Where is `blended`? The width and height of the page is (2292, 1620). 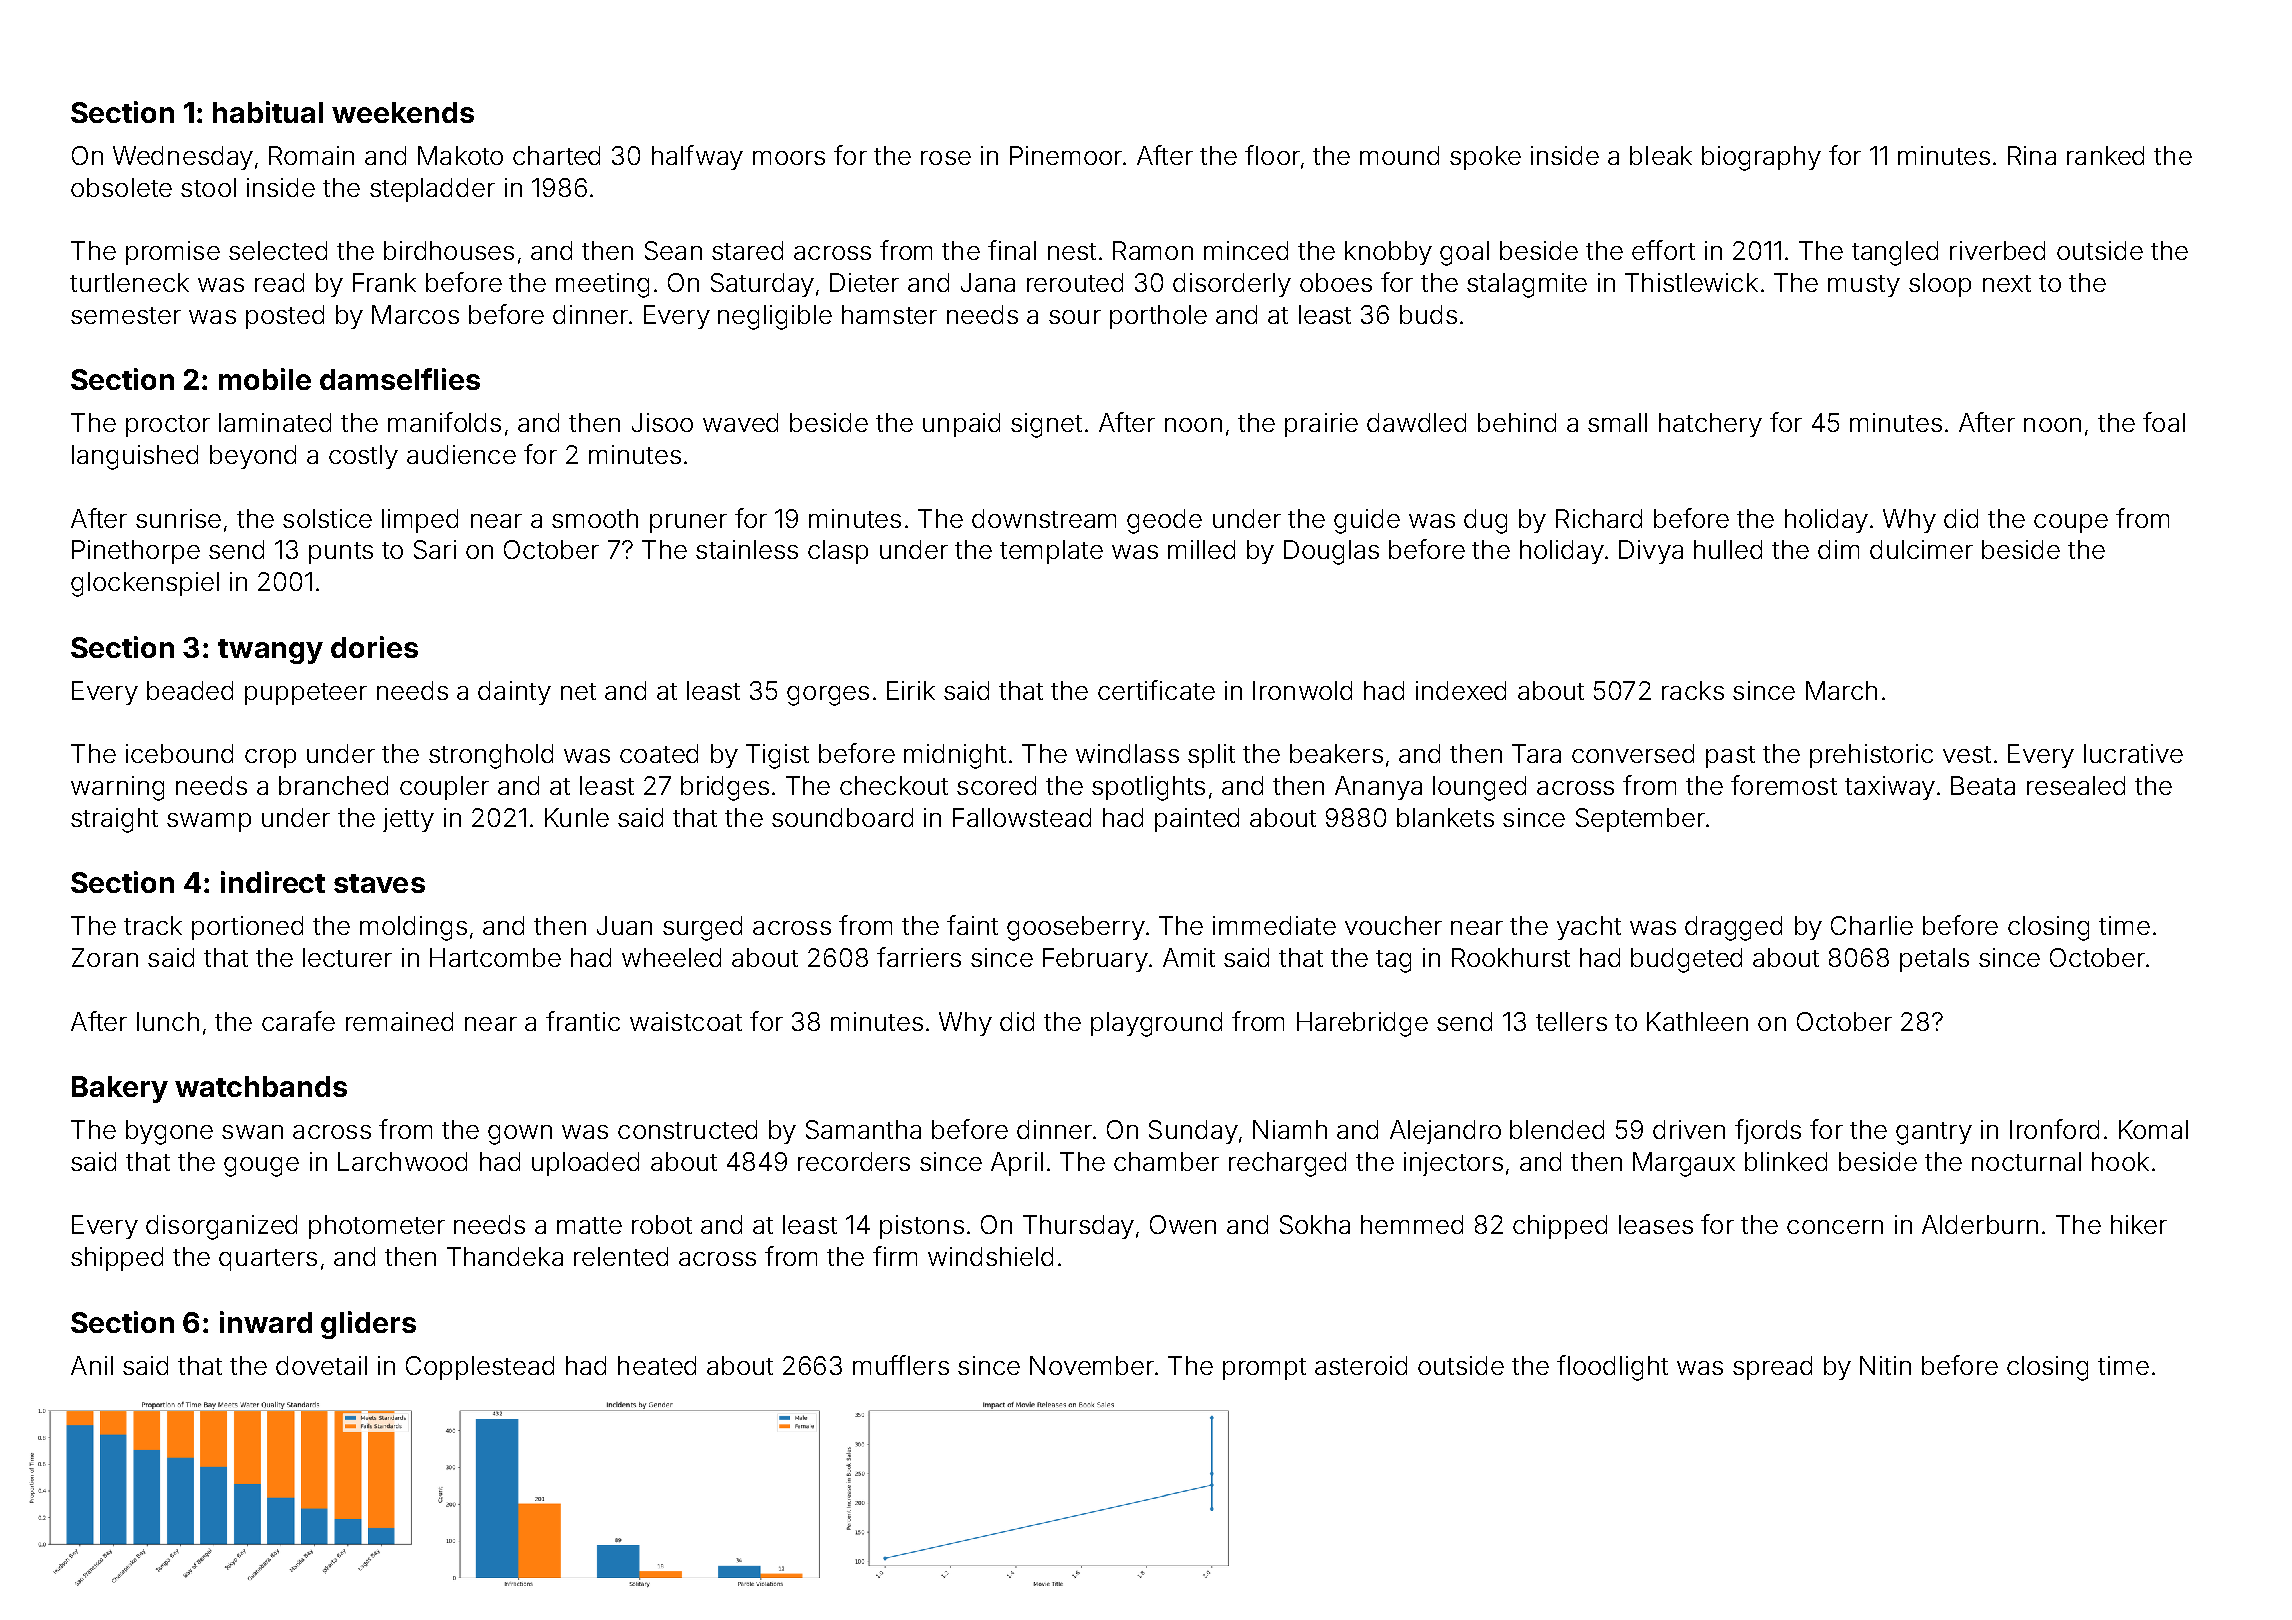
blended is located at coordinates (1557, 1129).
